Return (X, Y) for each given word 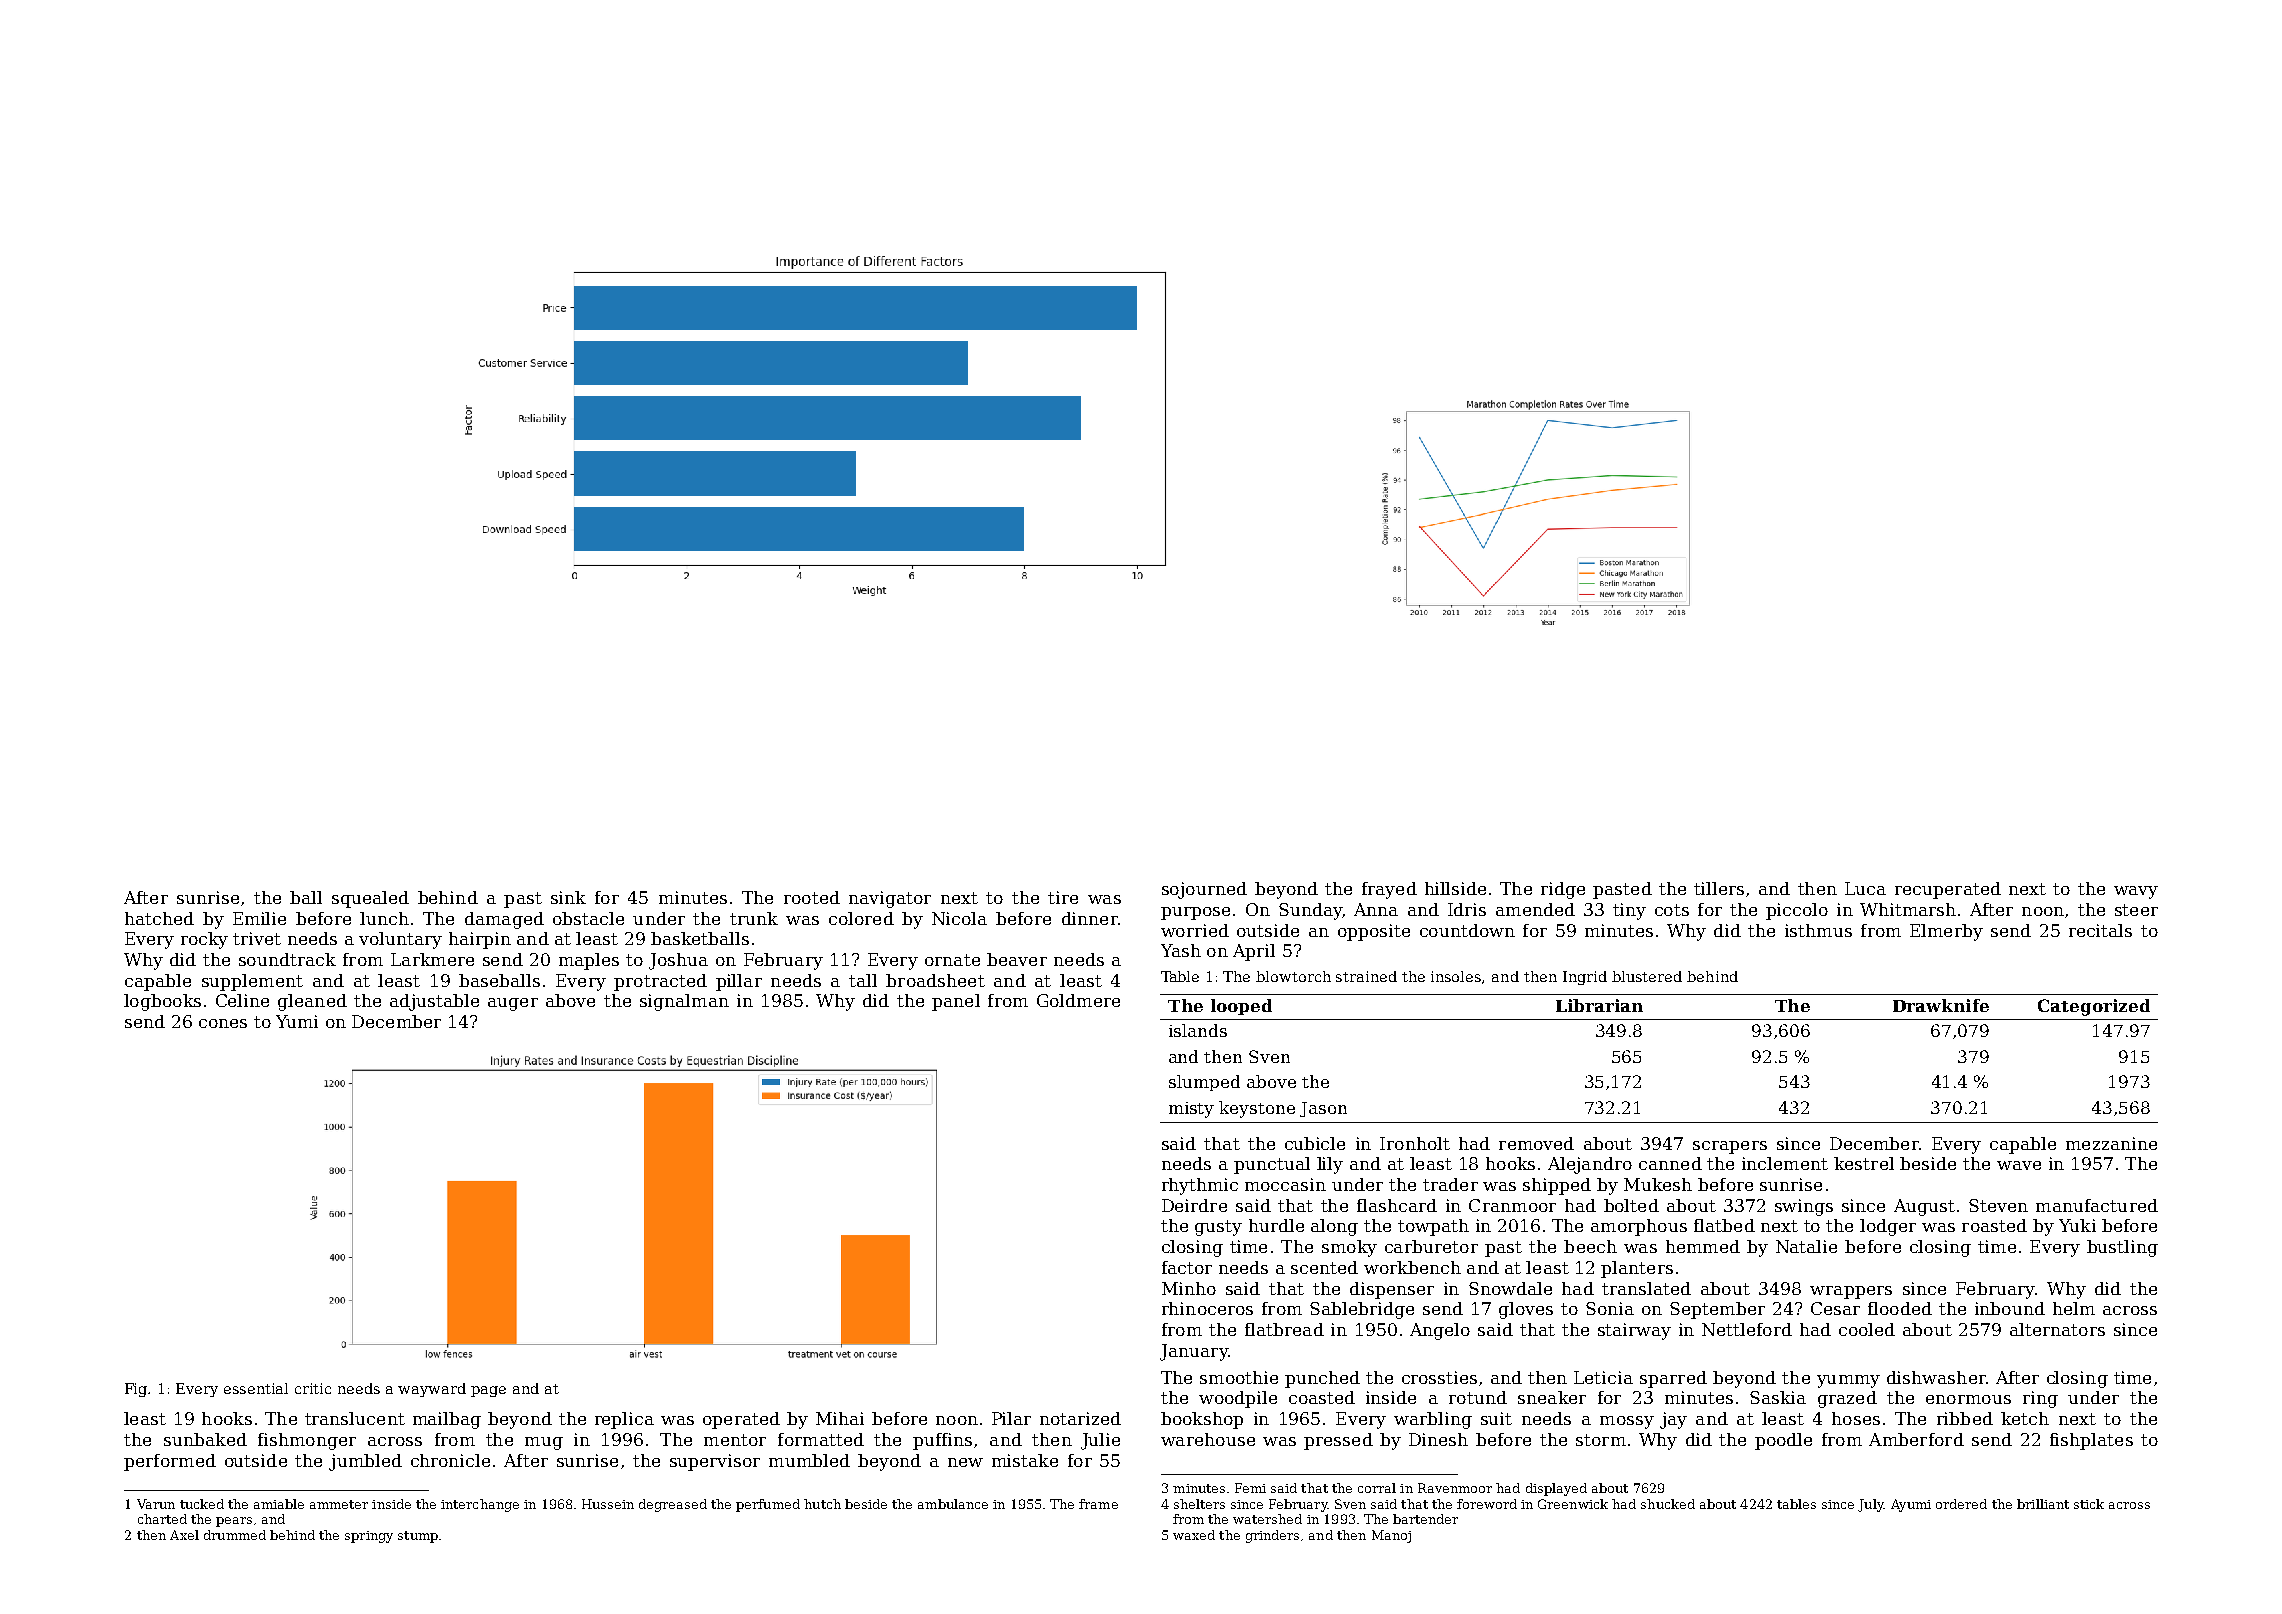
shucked (1668, 1504)
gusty (1218, 1228)
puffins (942, 1441)
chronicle (450, 1460)
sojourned (1204, 890)
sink (568, 897)
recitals (2100, 930)
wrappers (1851, 1292)
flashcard (1397, 1205)
